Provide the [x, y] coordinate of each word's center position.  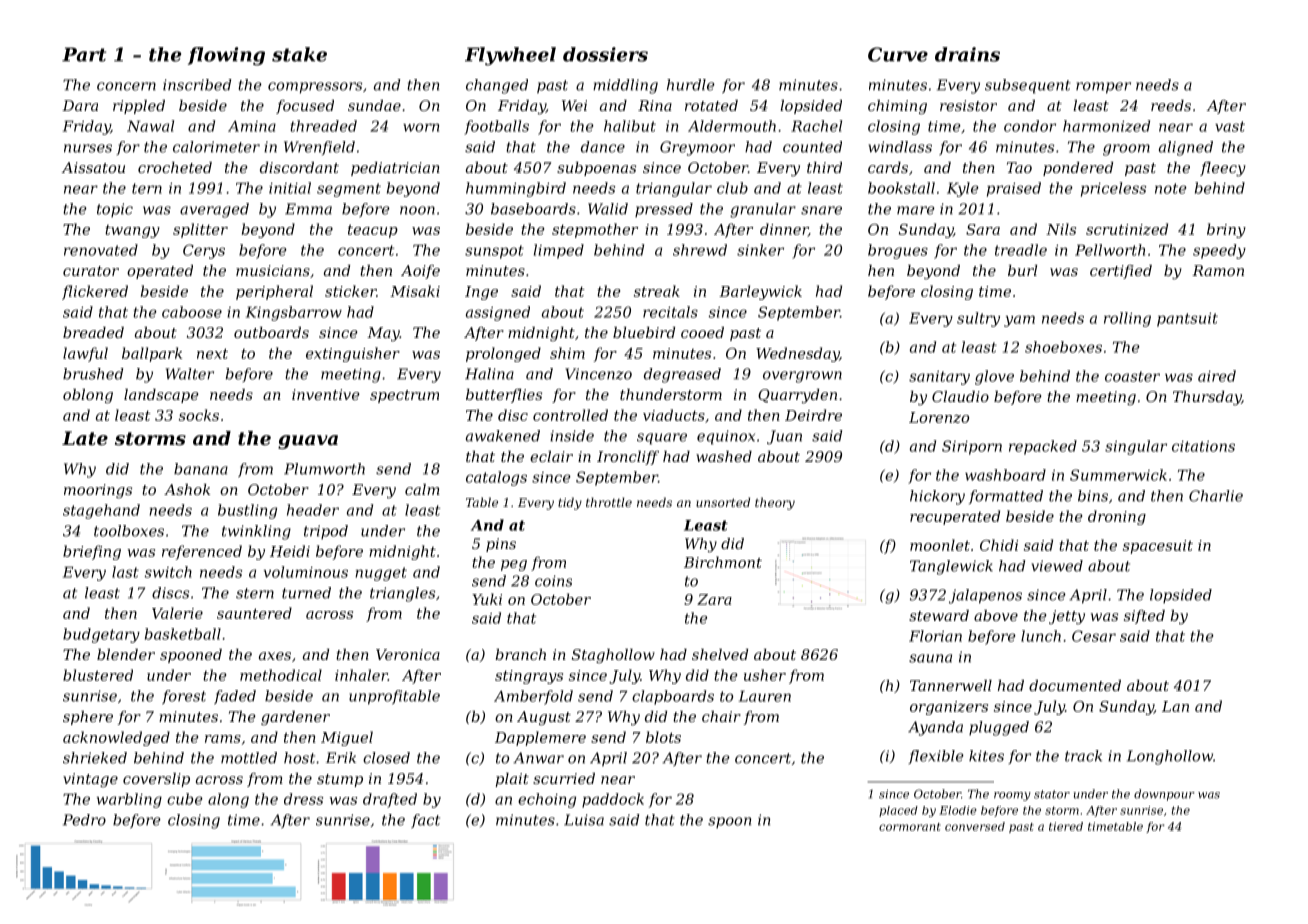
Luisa [584, 820]
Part [84, 54]
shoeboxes [1063, 347]
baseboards [533, 209]
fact [425, 821]
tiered [1066, 826]
